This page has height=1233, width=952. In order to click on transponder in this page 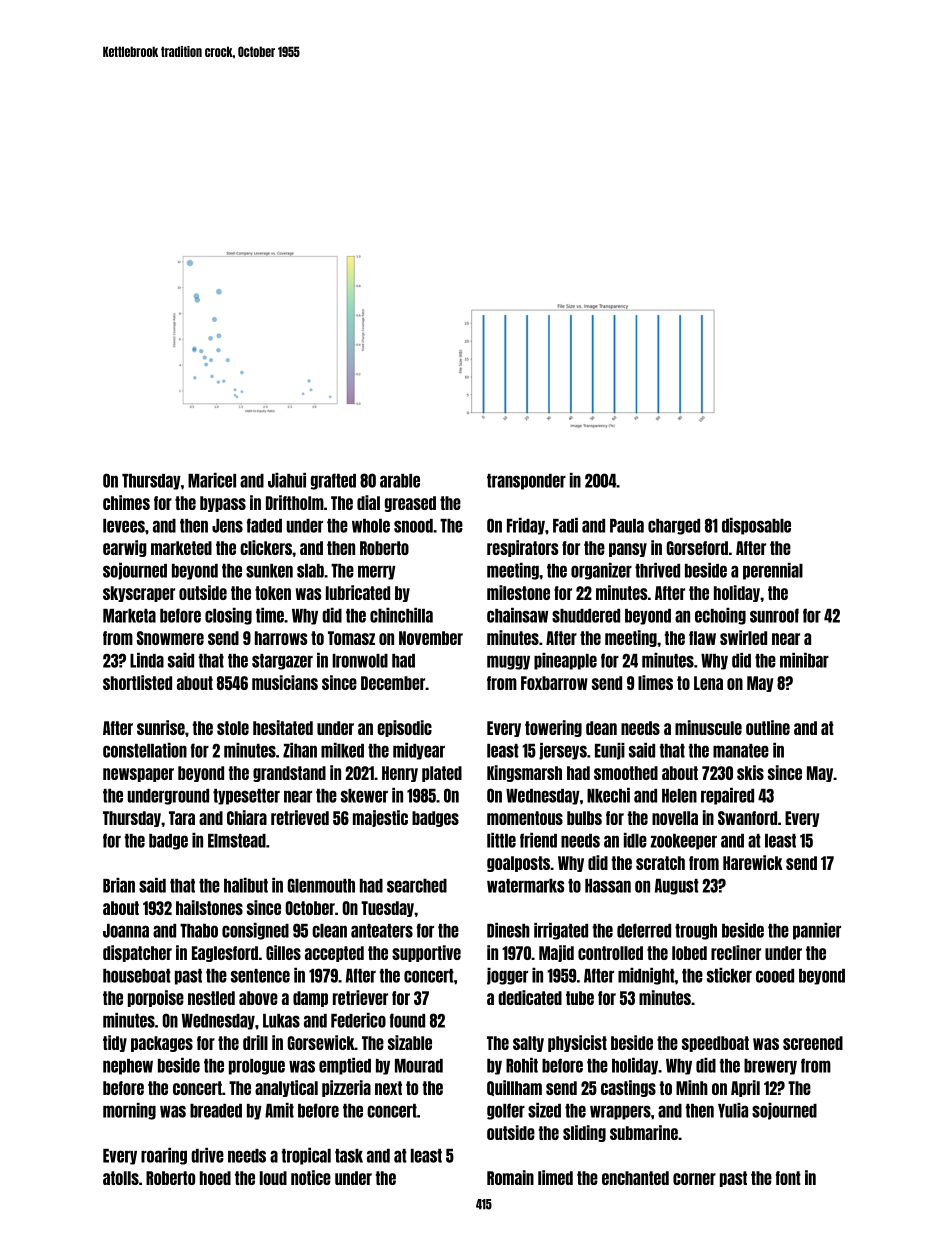, I will do `click(526, 482)`.
